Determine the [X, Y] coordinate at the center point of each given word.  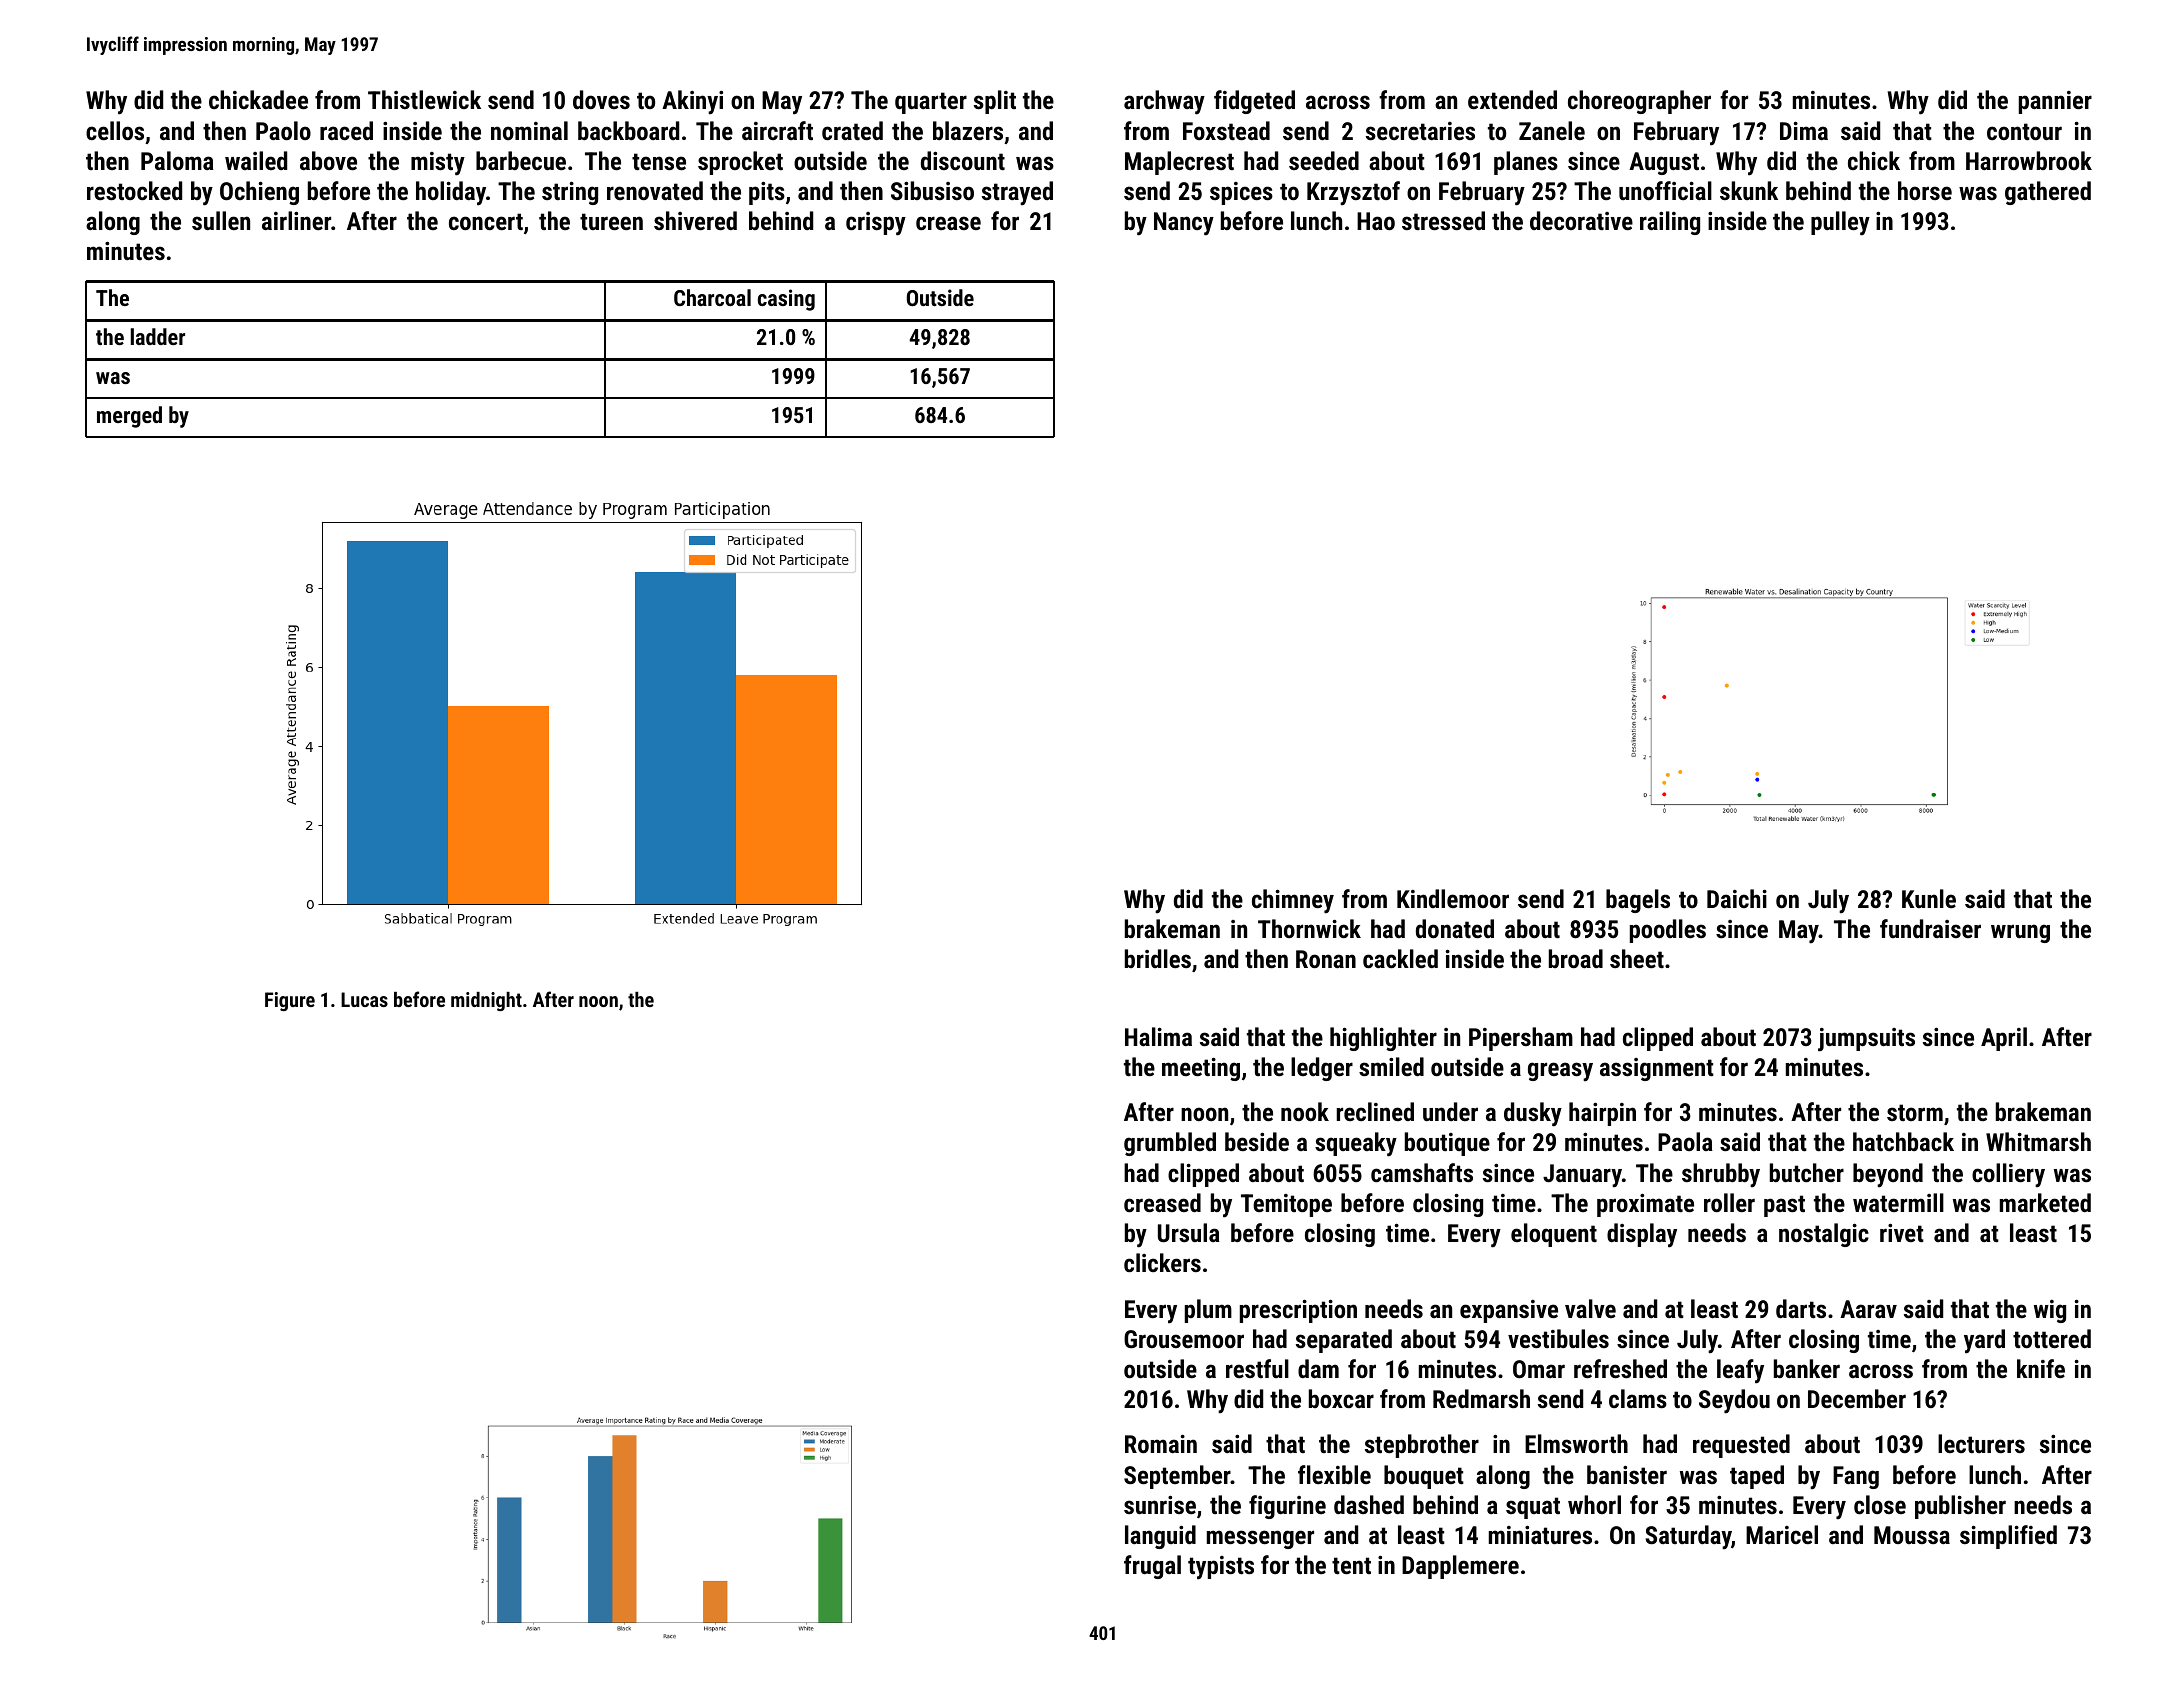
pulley [1840, 223]
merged [129, 417]
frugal [1152, 1567]
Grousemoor [1184, 1339]
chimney [1293, 901]
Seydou [1734, 1401]
